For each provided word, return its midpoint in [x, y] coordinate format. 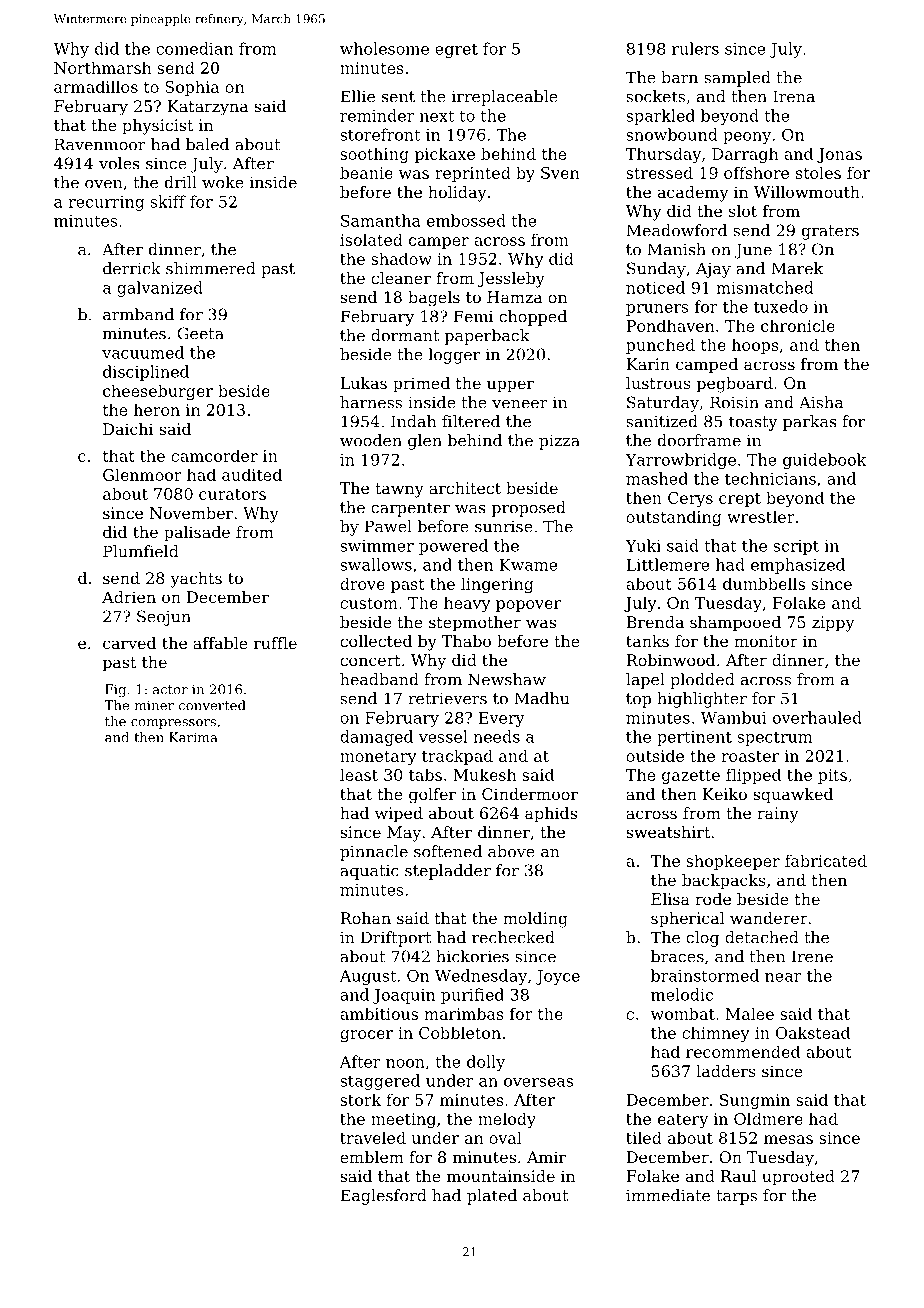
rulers [695, 48]
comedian [194, 48]
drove [362, 583]
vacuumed [143, 352]
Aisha [821, 402]
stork [360, 1099]
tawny [399, 490]
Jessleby [511, 280]
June [753, 251]
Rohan [365, 918]
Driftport [396, 939]
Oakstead [813, 1032]
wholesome [384, 48]
